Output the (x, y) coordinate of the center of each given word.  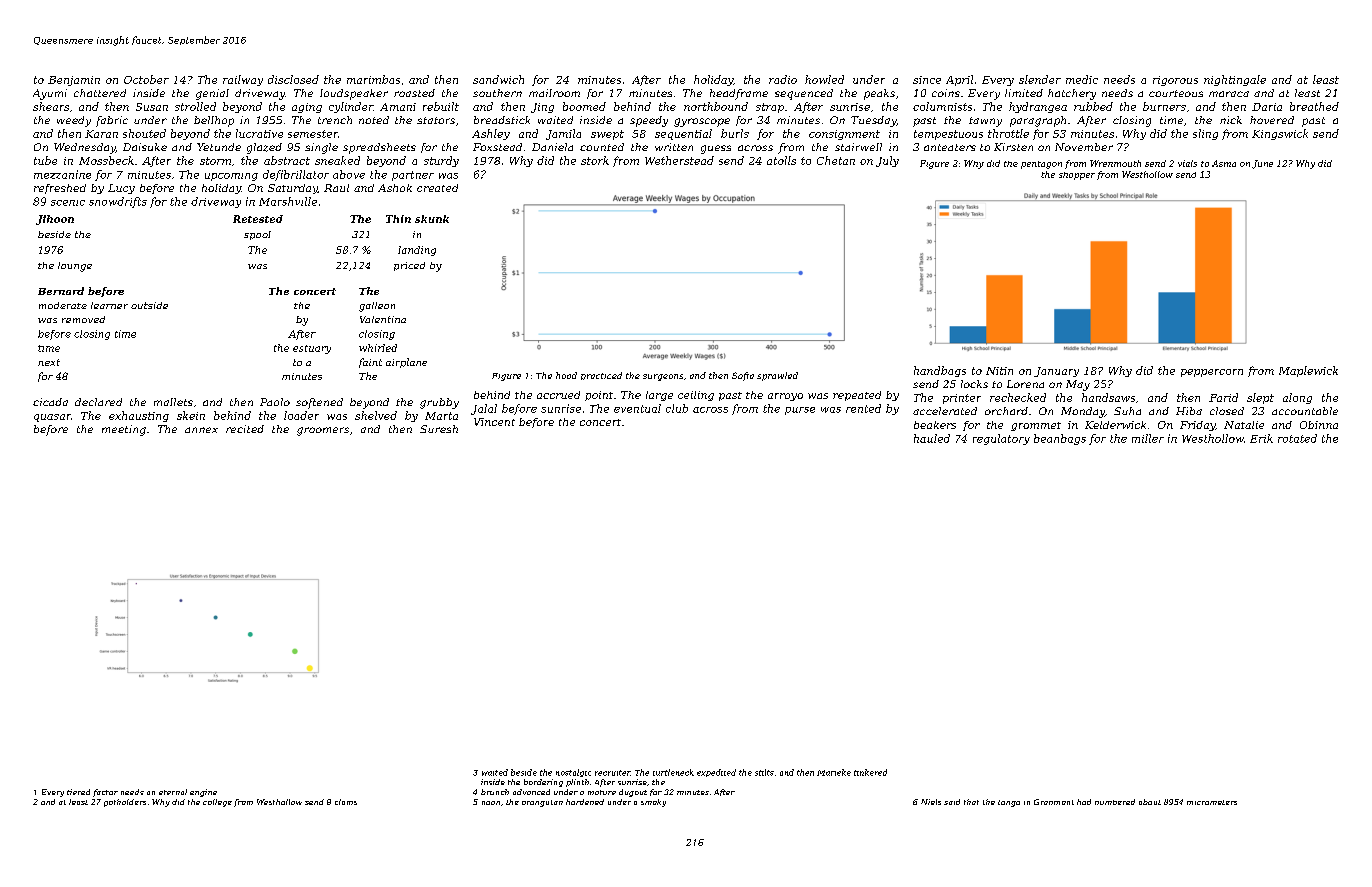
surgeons (663, 377)
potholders (125, 803)
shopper (1077, 176)
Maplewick (1308, 371)
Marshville (288, 201)
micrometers (1212, 802)
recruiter (613, 773)
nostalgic (573, 773)
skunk (432, 219)
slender (1040, 79)
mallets (173, 402)
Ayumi (50, 94)
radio (783, 79)
